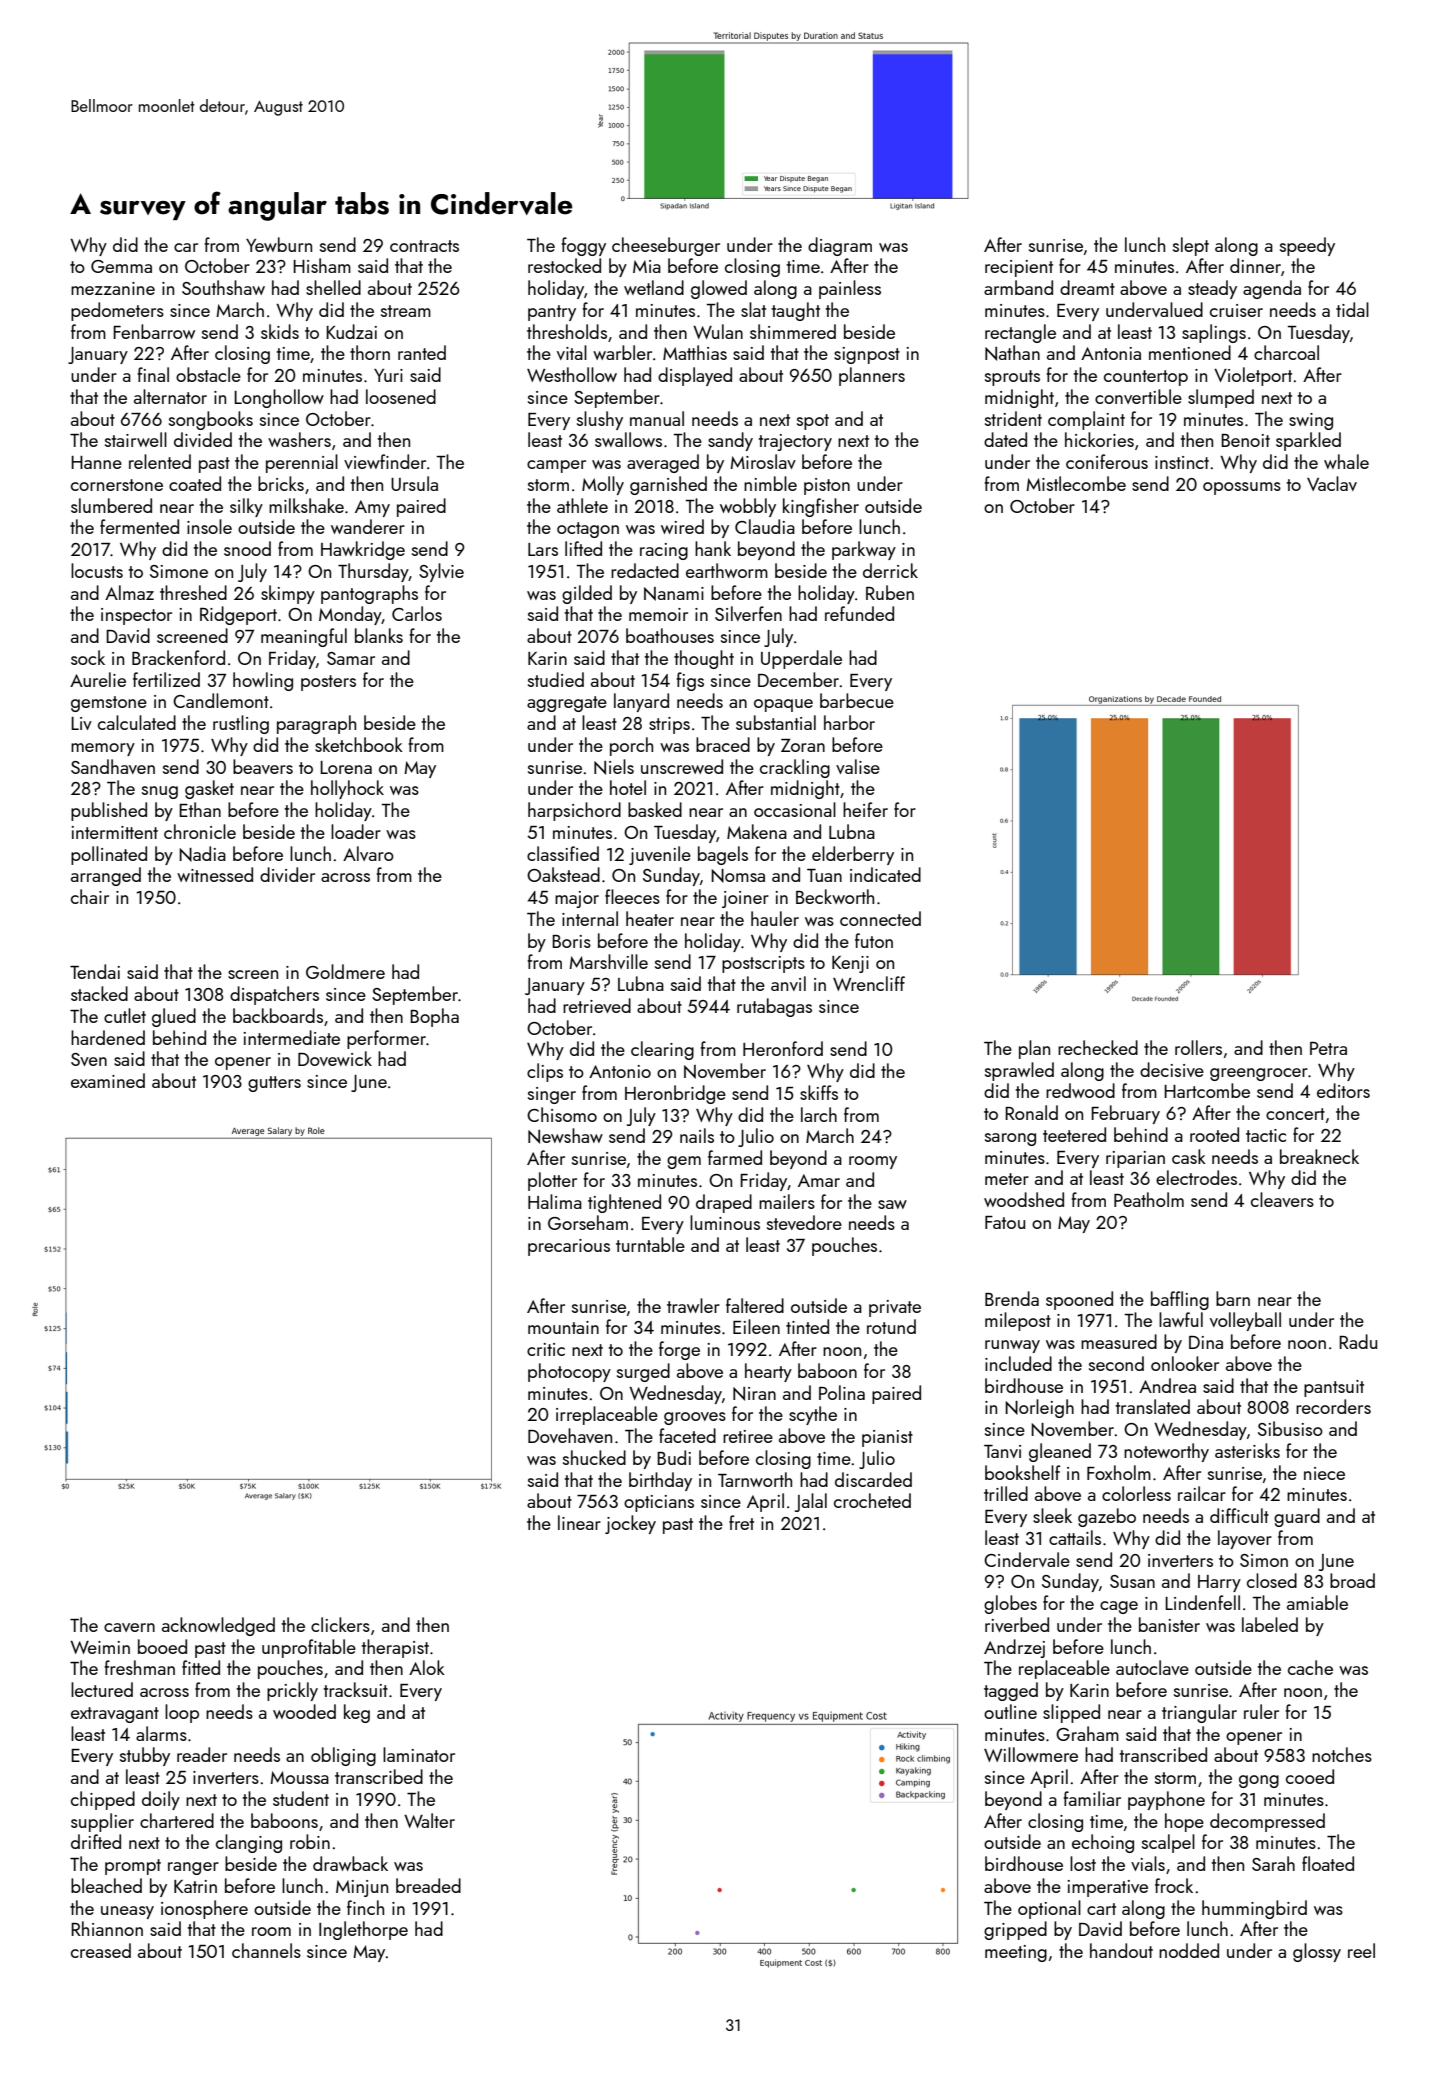  What do you see at coordinates (1332, 483) in the image?
I see `Vaclav` at bounding box center [1332, 483].
